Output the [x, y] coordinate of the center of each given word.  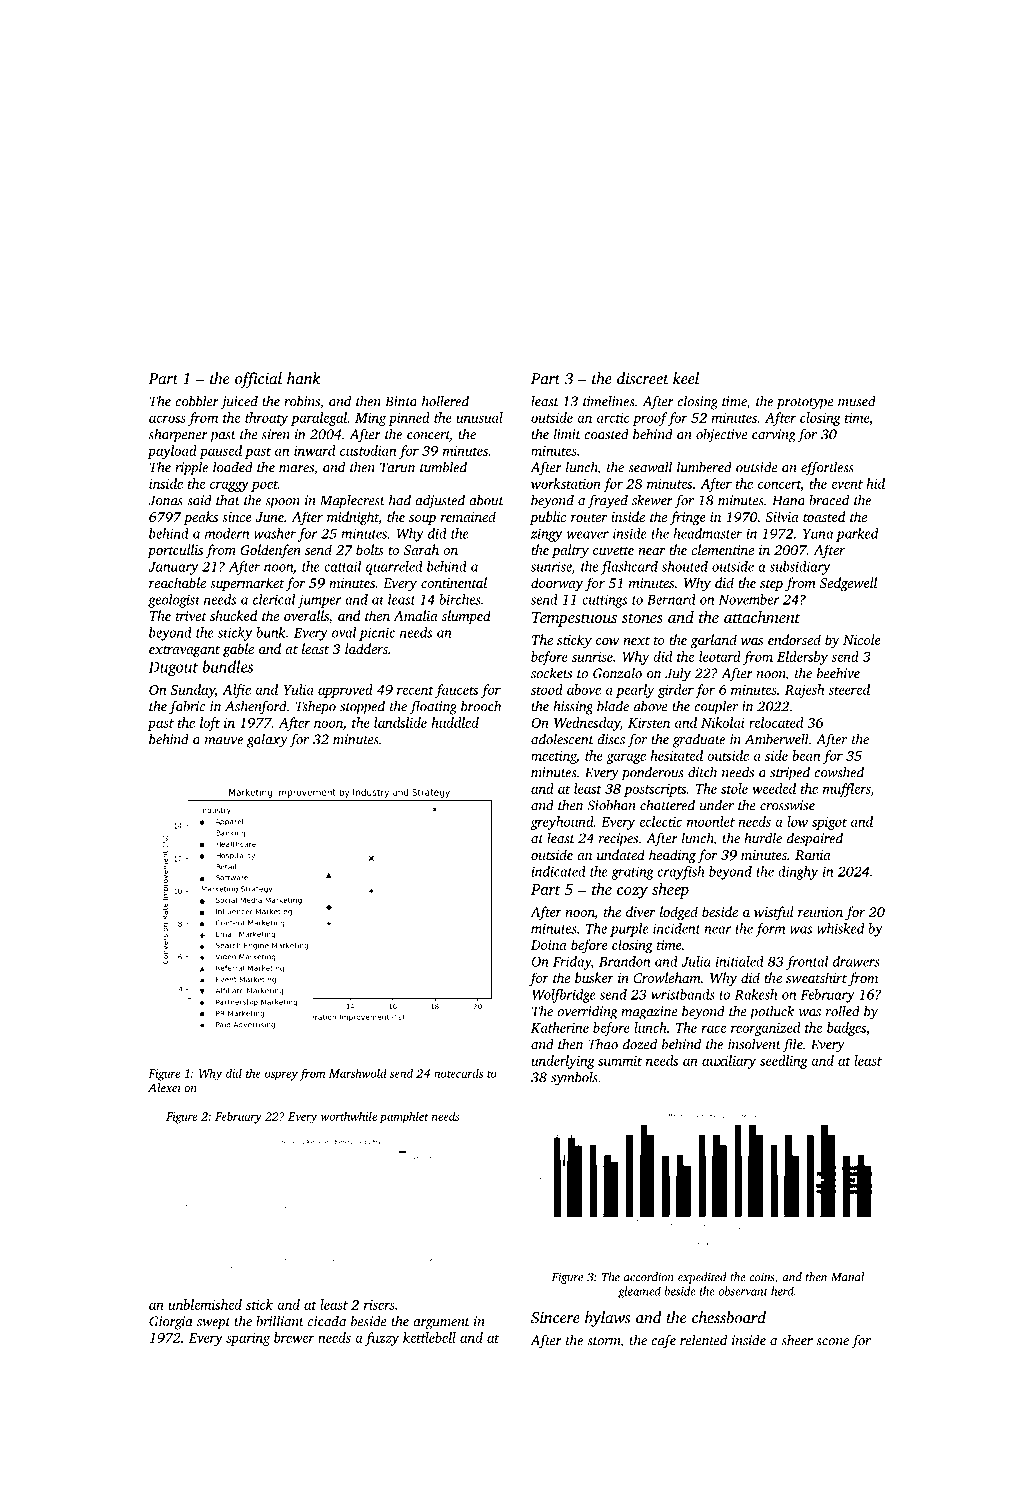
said [199, 500]
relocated [776, 722]
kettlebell [429, 1337]
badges [846, 1029]
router [589, 518]
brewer [294, 1337]
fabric [187, 708]
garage [626, 758]
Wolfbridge [564, 996]
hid [875, 483]
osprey [281, 1076]
